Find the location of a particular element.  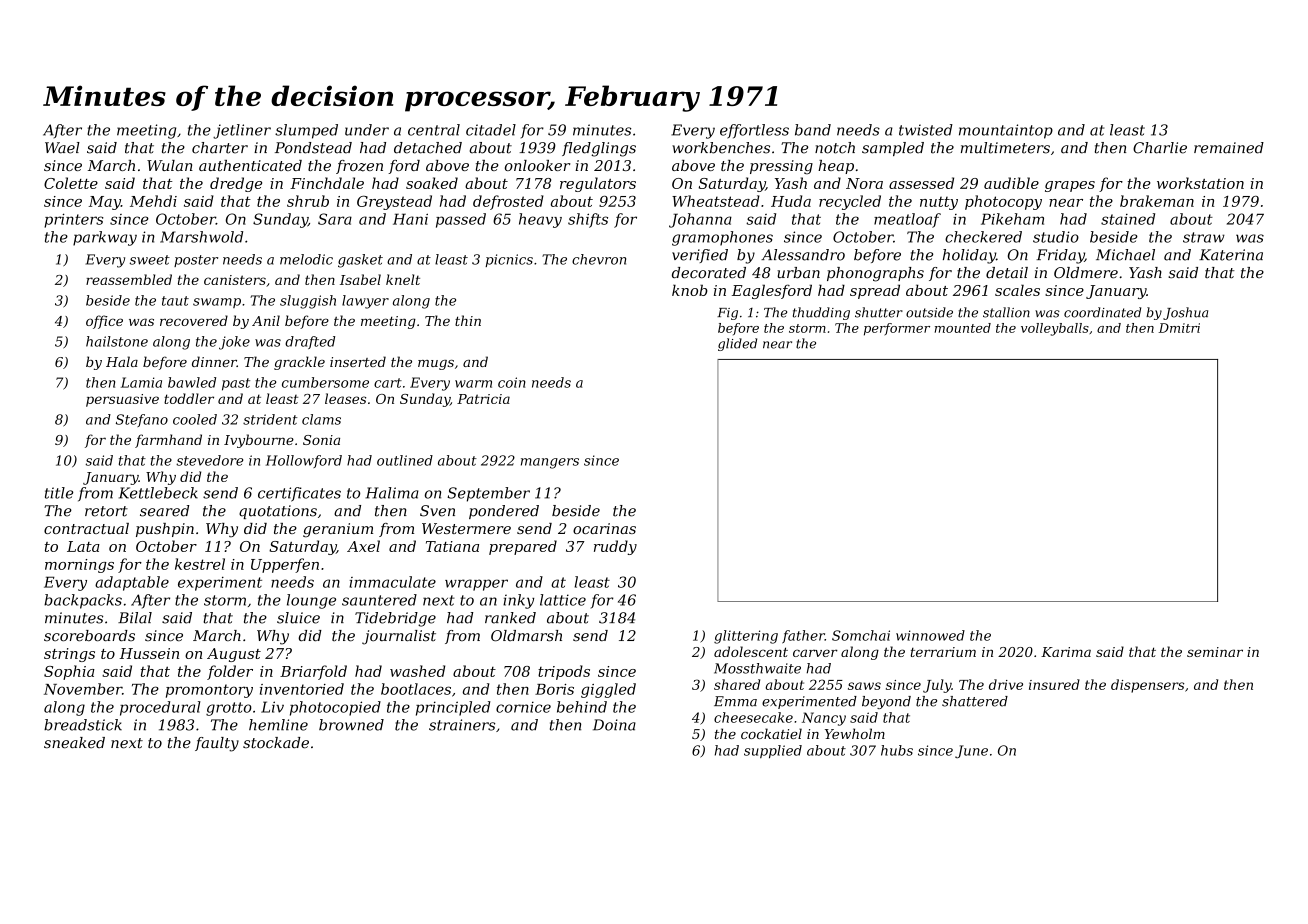

band is located at coordinates (813, 130).
